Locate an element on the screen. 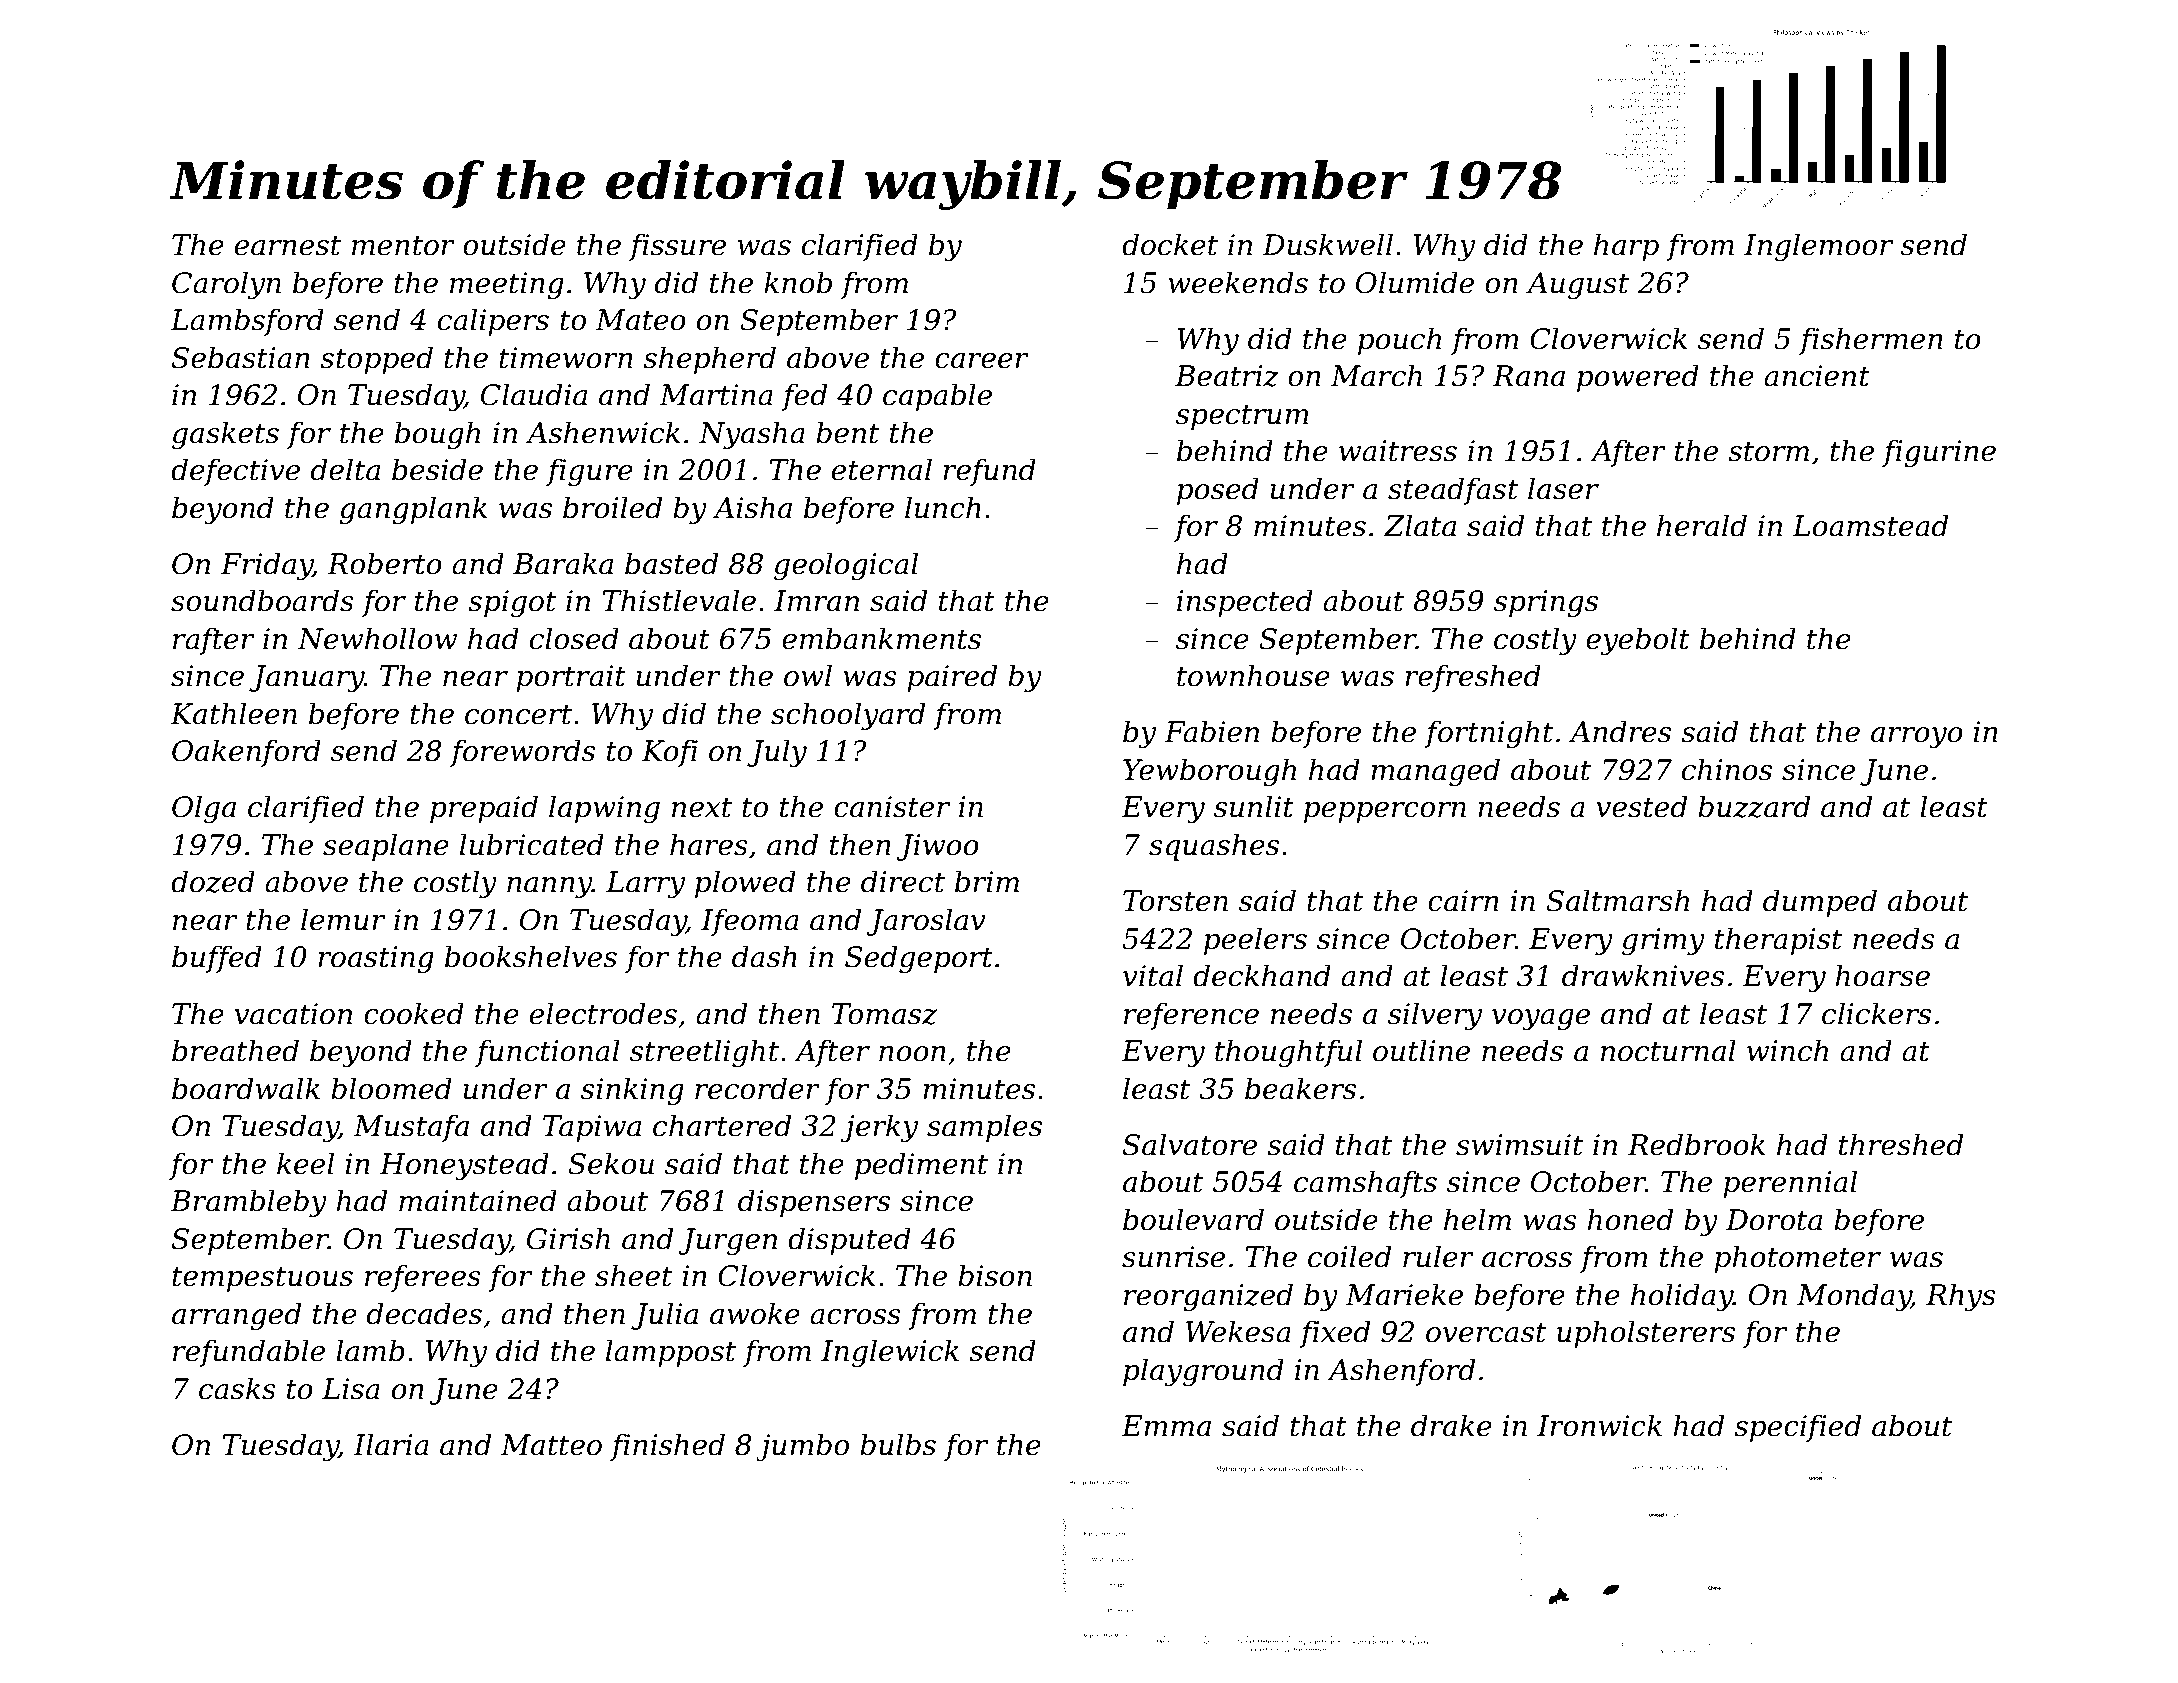  clickers is located at coordinates (1876, 1013).
